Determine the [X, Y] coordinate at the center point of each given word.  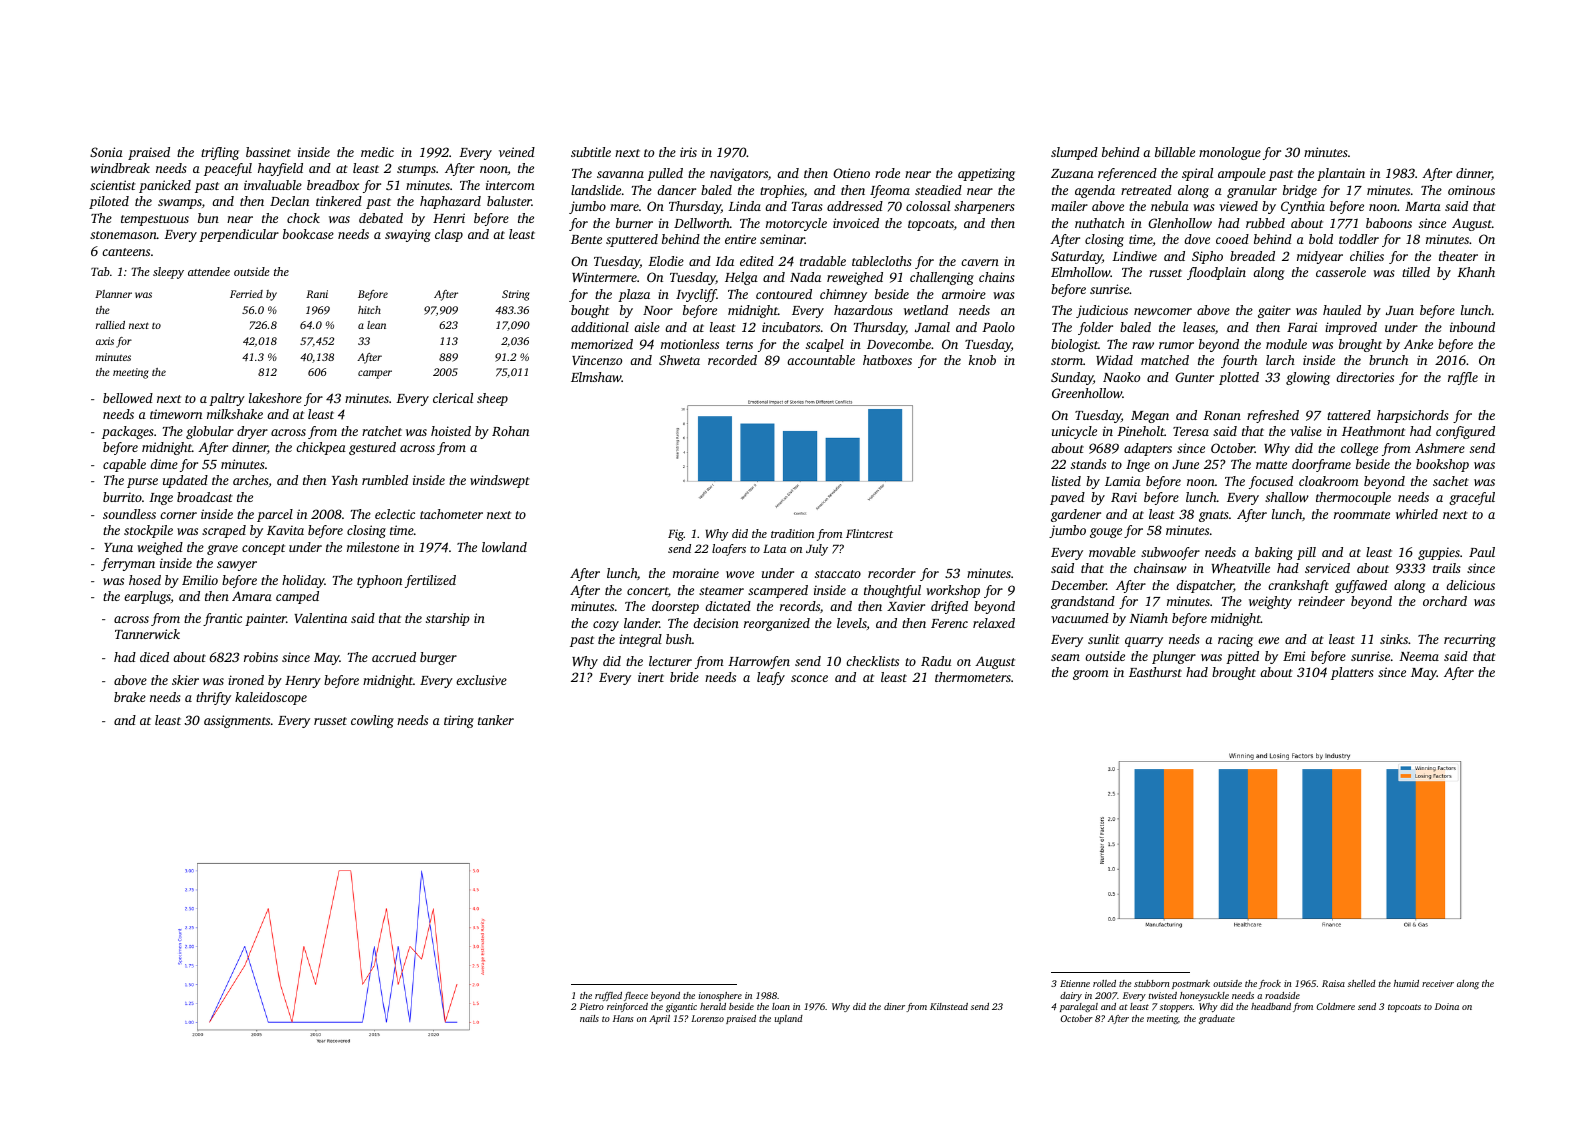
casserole [1341, 272]
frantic [222, 619]
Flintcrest [869, 533]
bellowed [128, 398]
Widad [1114, 360]
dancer [676, 190]
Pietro [592, 1006]
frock [1270, 984]
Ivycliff [696, 295]
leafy [771, 678]
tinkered [339, 201]
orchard [1445, 601]
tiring [459, 721]
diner [894, 1006]
